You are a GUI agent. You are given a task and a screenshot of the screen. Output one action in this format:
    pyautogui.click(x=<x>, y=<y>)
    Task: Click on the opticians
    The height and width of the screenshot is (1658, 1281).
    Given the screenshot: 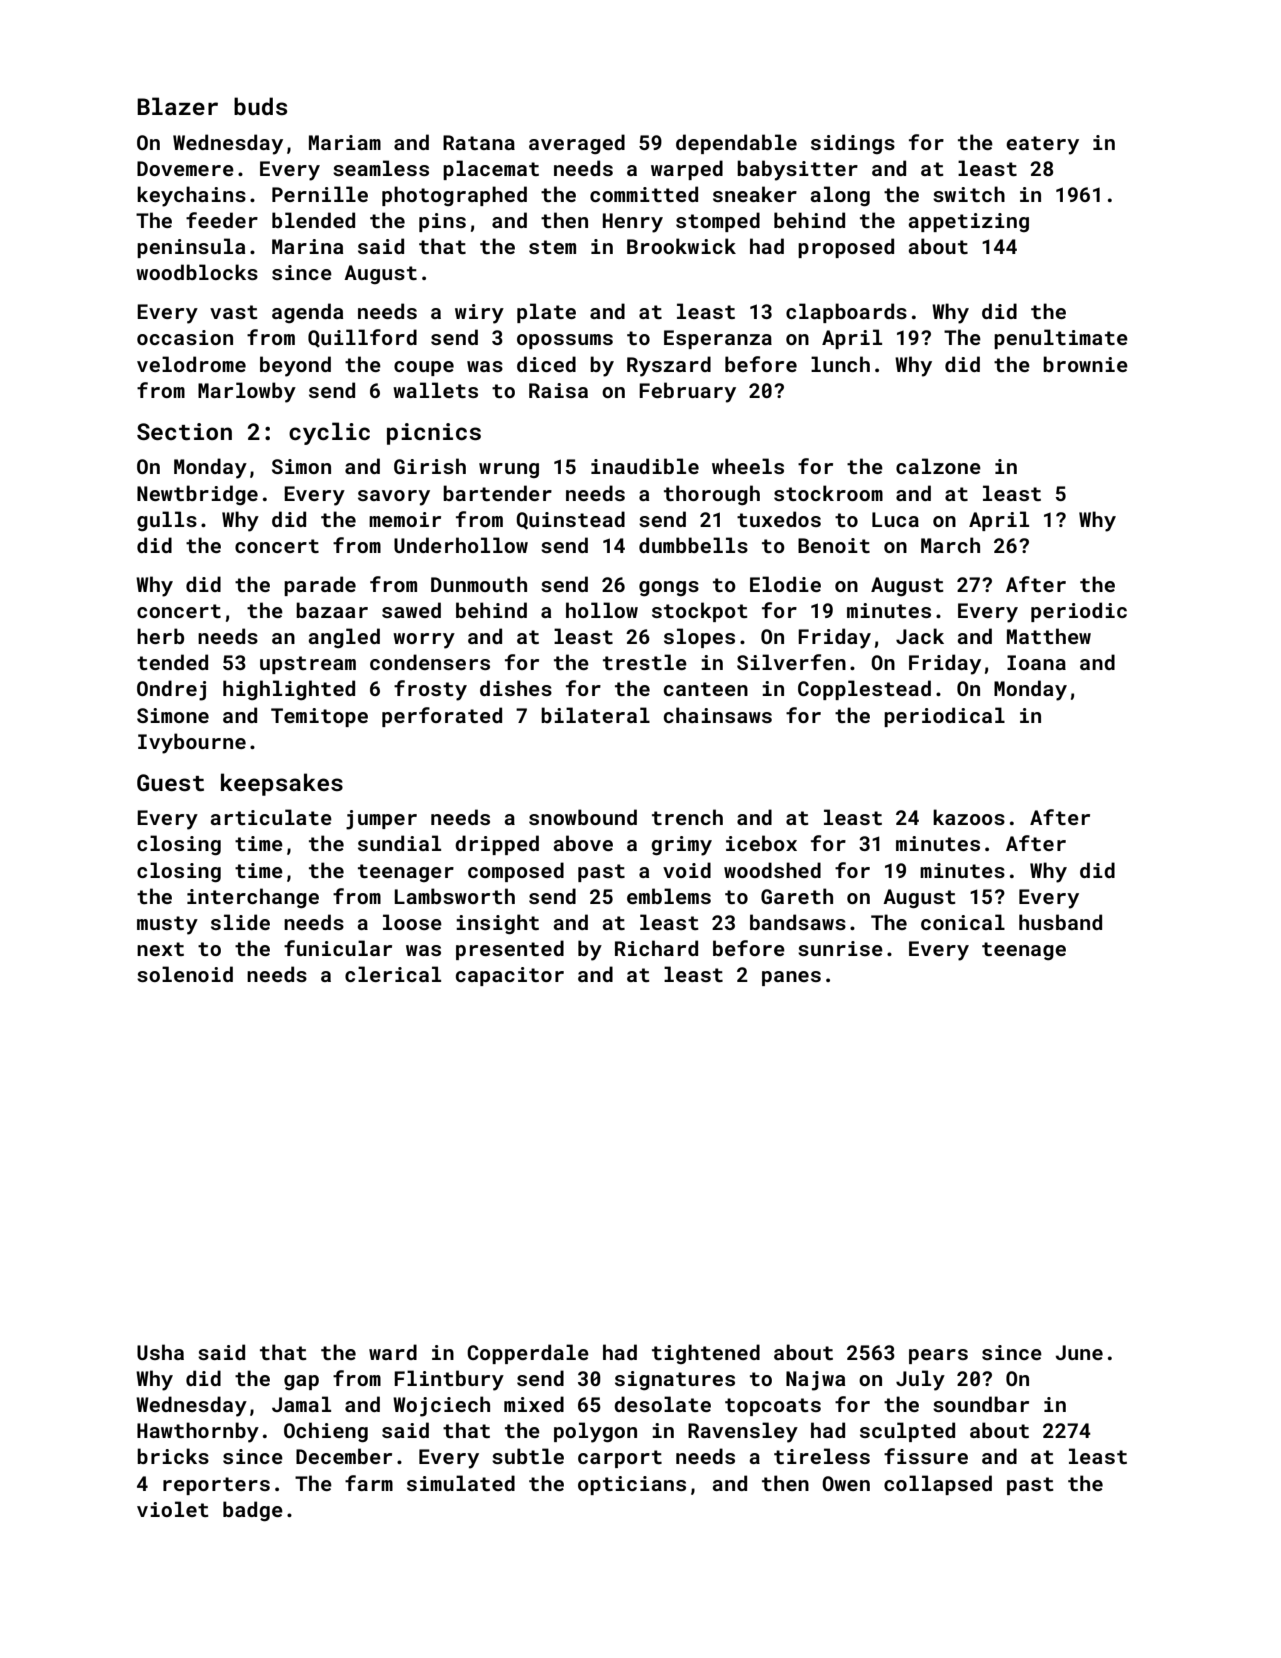 What is the action you would take?
    pyautogui.click(x=632, y=1485)
